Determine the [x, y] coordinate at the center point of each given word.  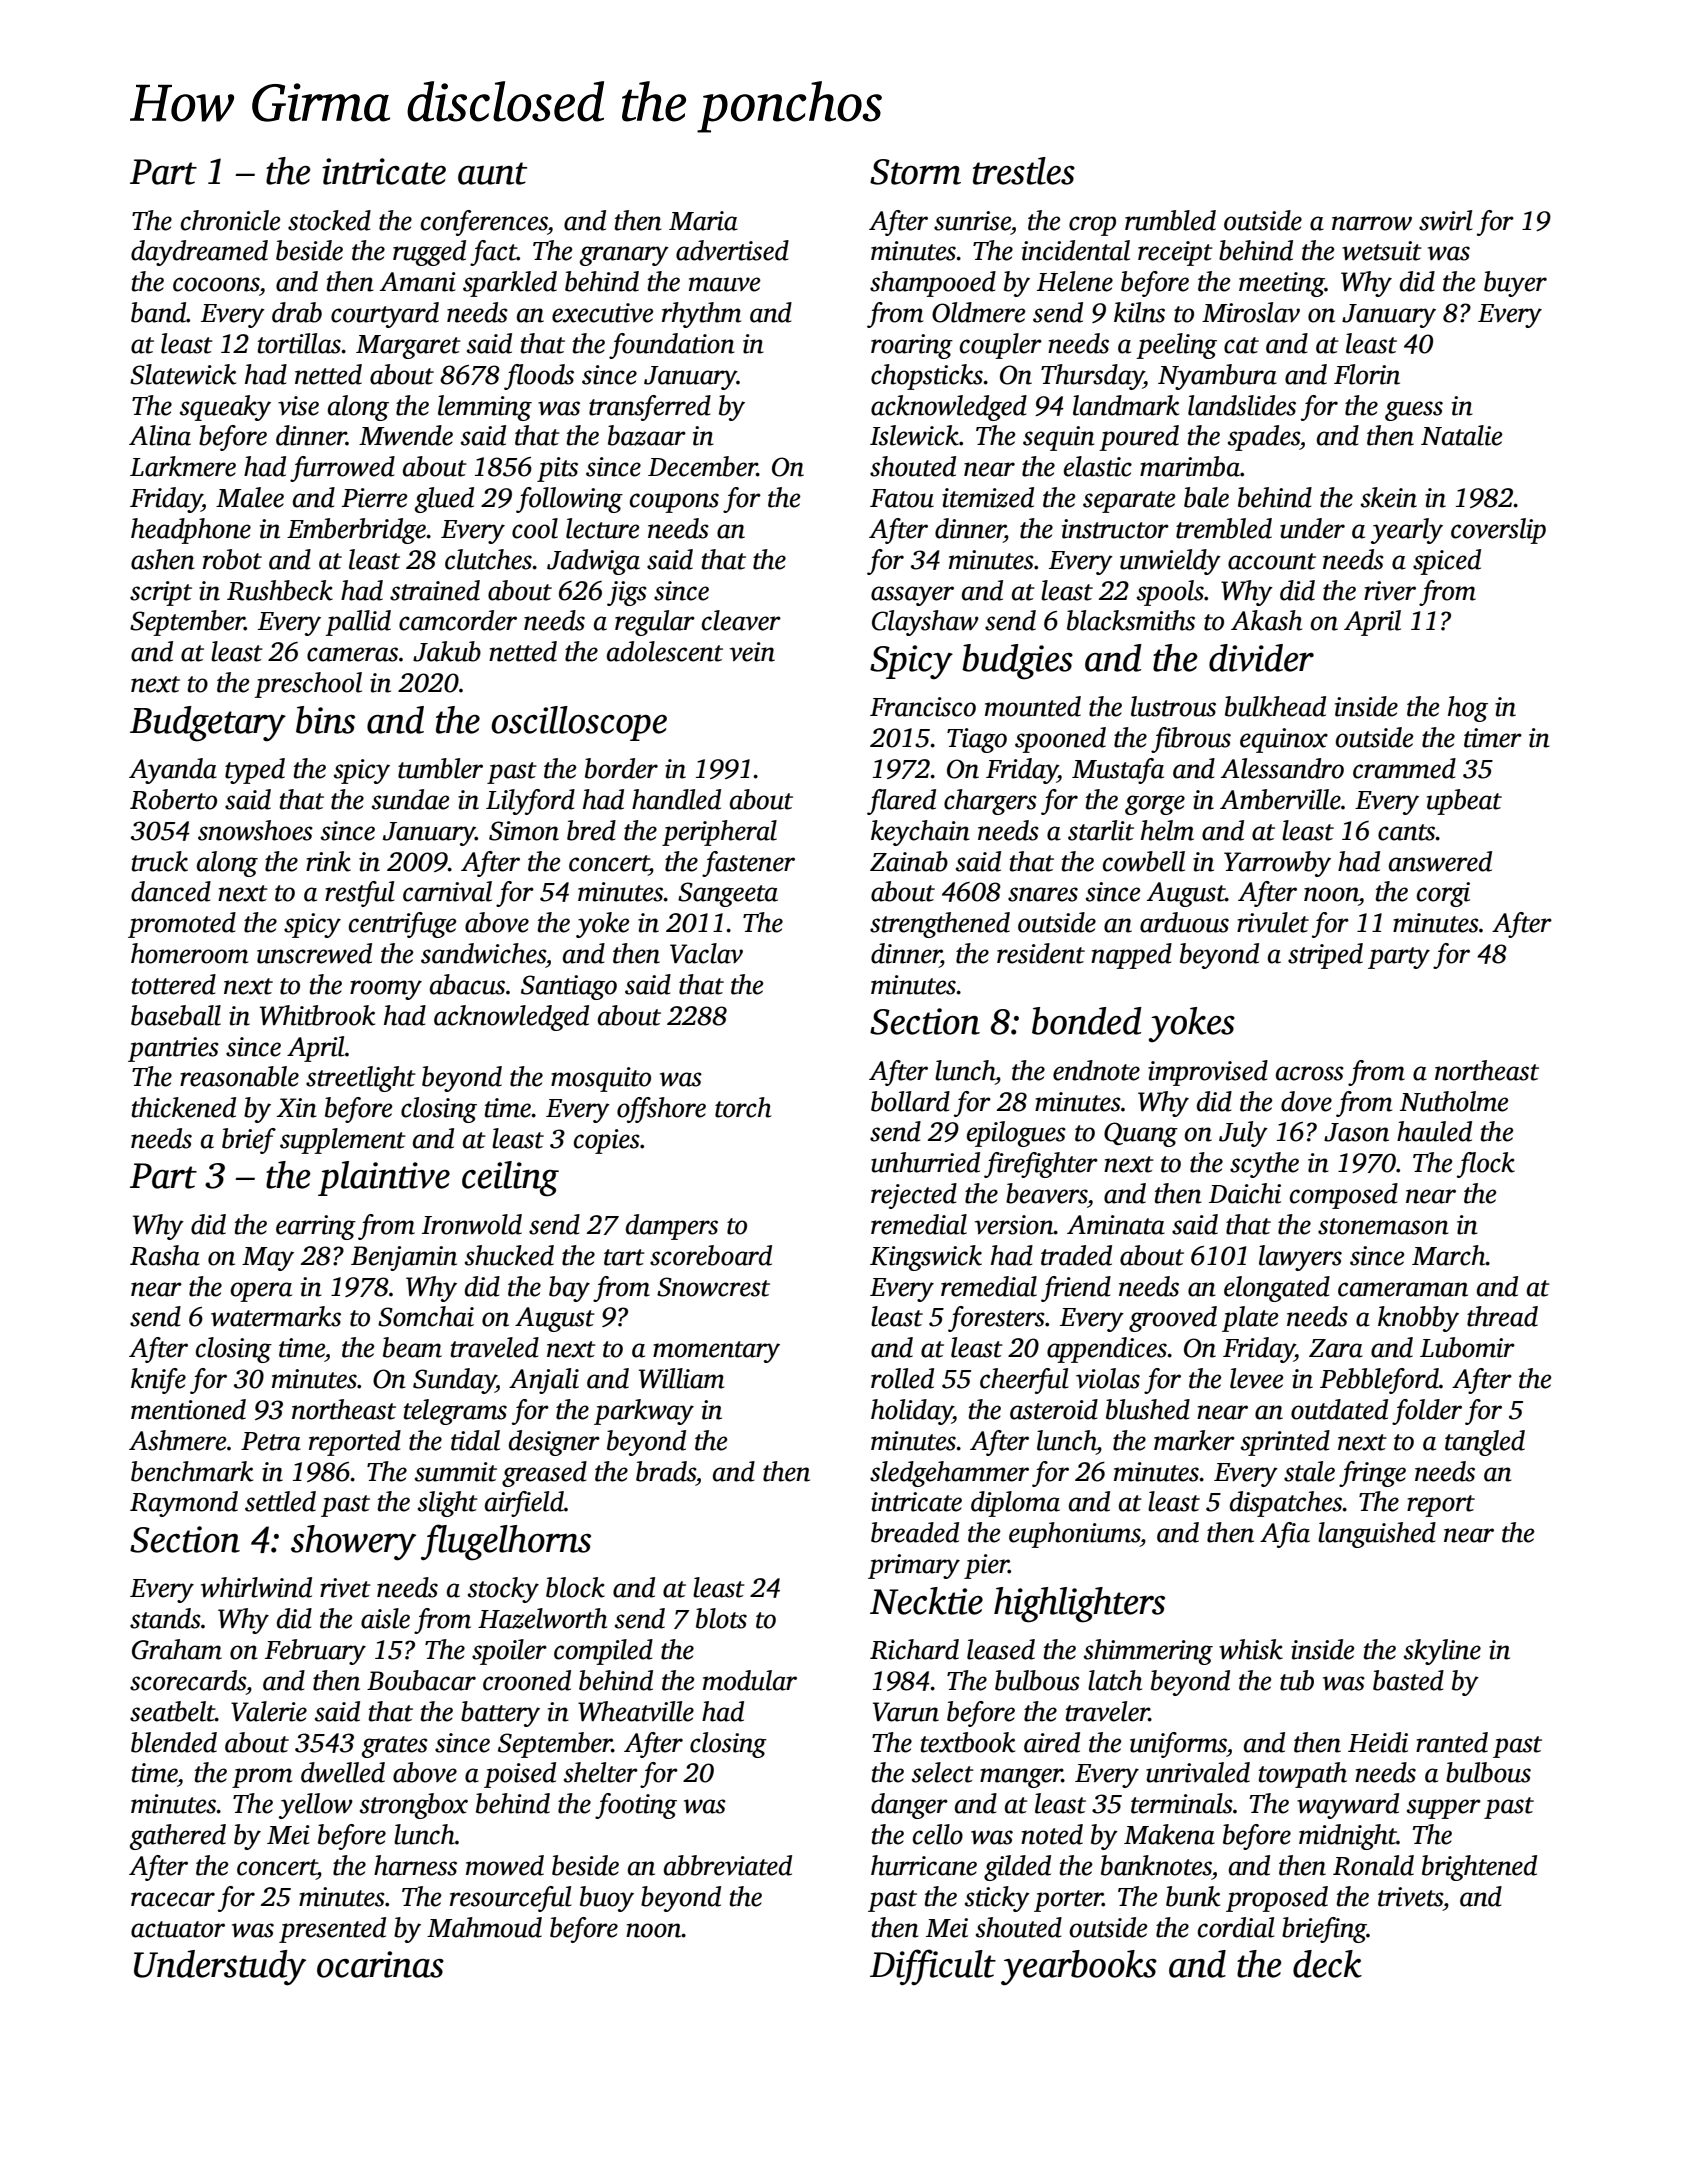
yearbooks [1079, 1968]
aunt [492, 173]
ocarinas [380, 1964]
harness [415, 1865]
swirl [1445, 220]
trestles [1024, 171]
